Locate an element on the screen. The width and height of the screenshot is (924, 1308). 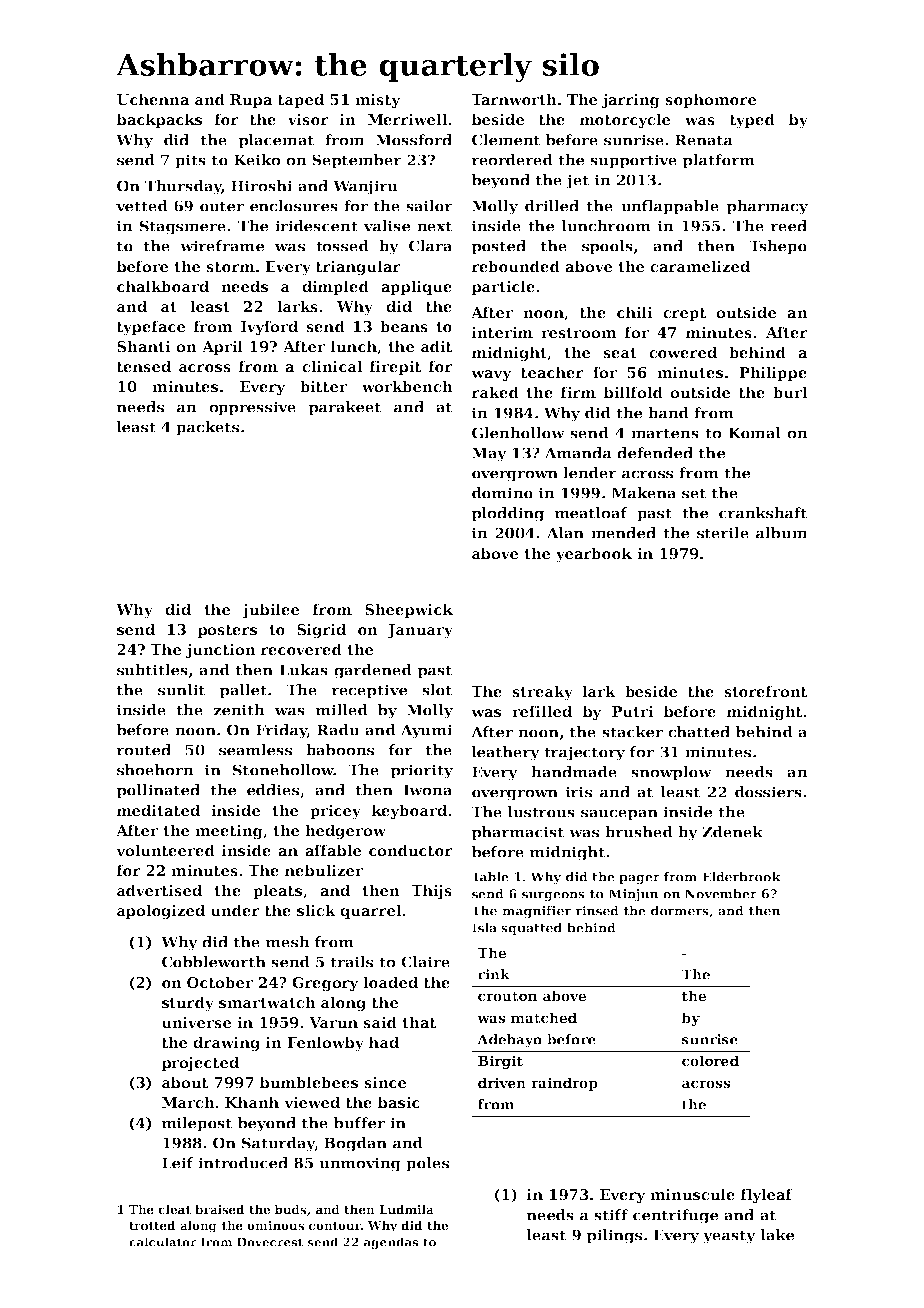
Rupa is located at coordinates (251, 101).
